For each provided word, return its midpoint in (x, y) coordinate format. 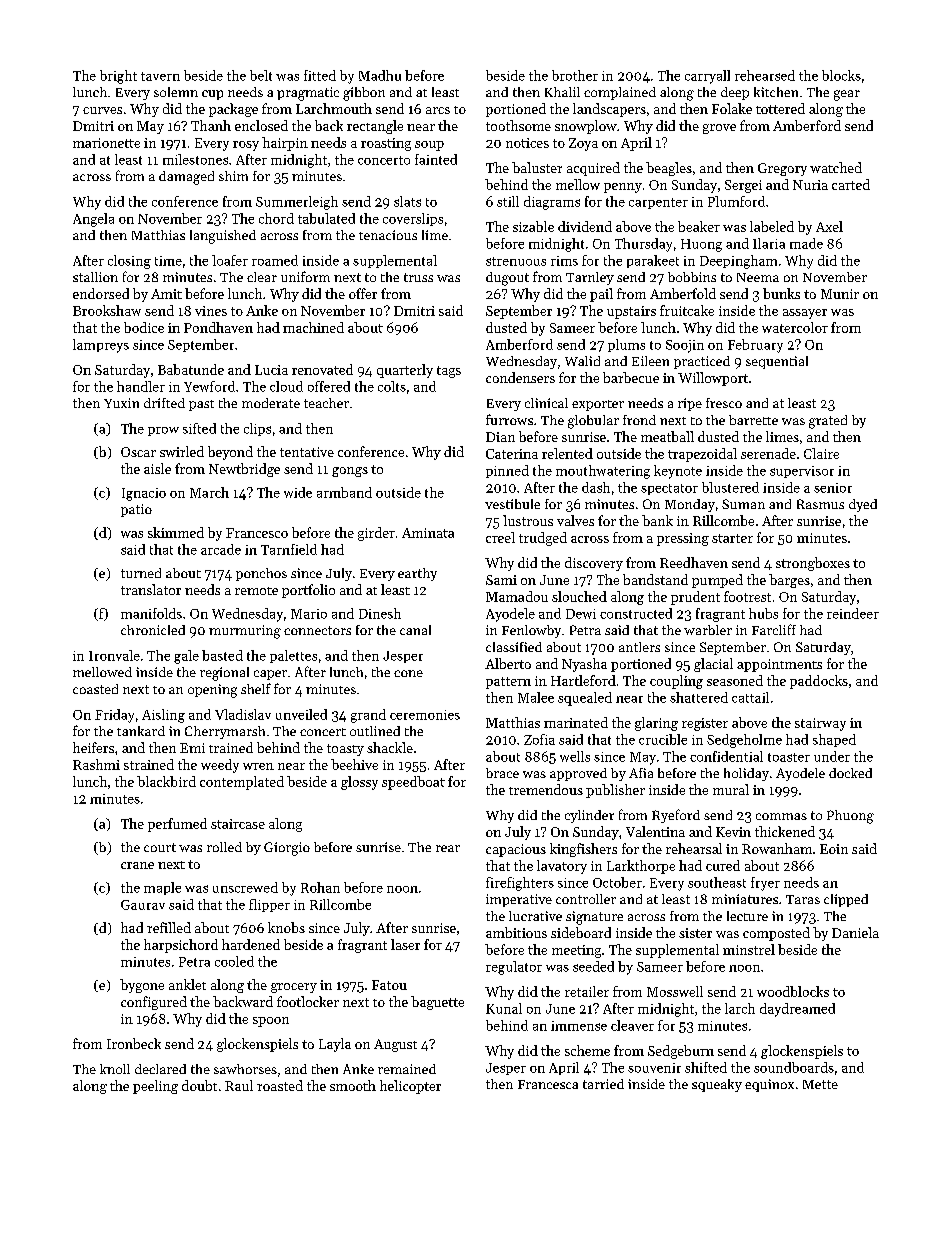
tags (449, 372)
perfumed (177, 825)
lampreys (101, 346)
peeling (155, 1087)
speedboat (413, 783)
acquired (593, 169)
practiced (702, 362)
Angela (93, 220)
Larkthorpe (641, 867)
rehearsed (765, 75)
